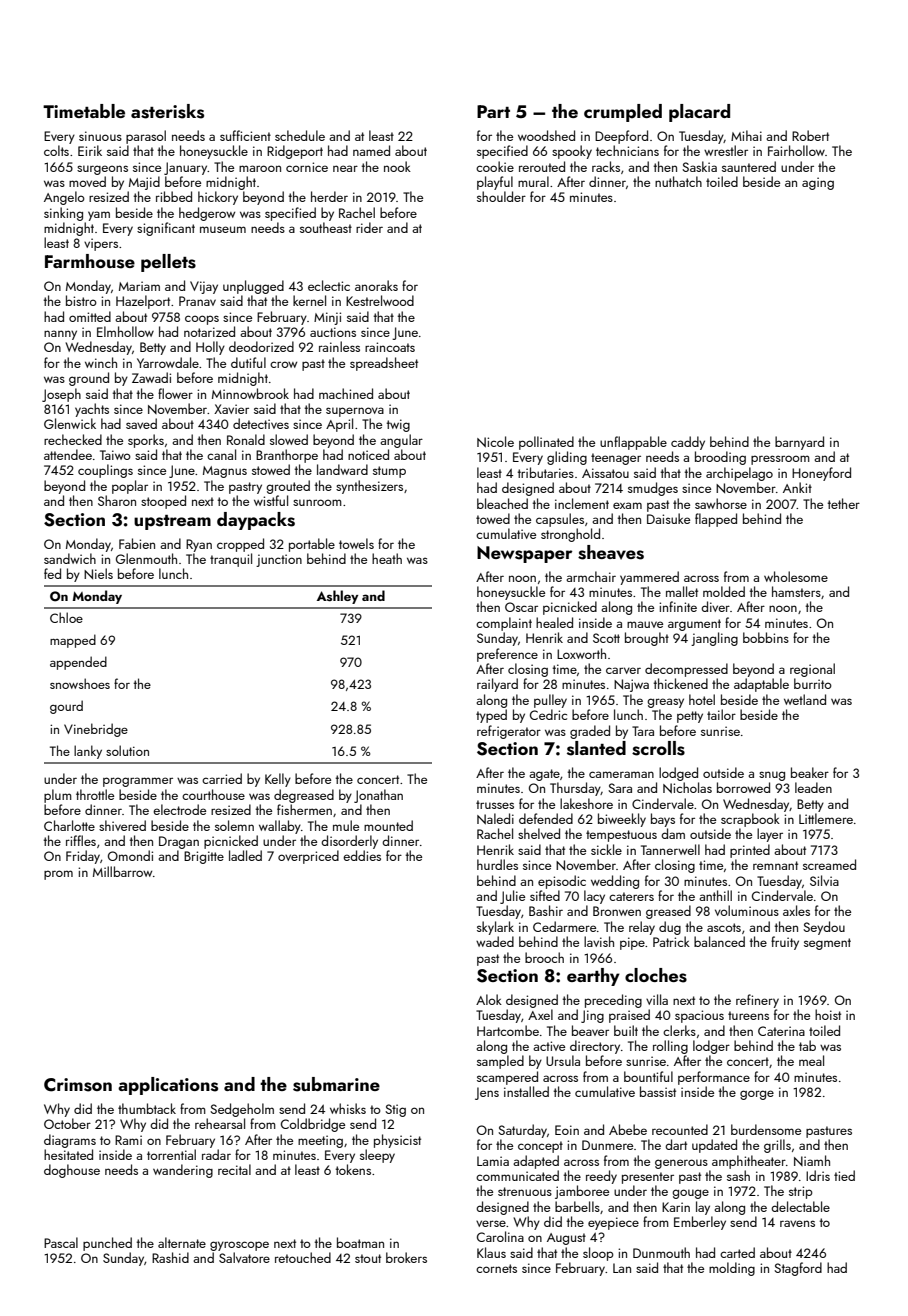  I want to click on sawhorse, so click(721, 503).
